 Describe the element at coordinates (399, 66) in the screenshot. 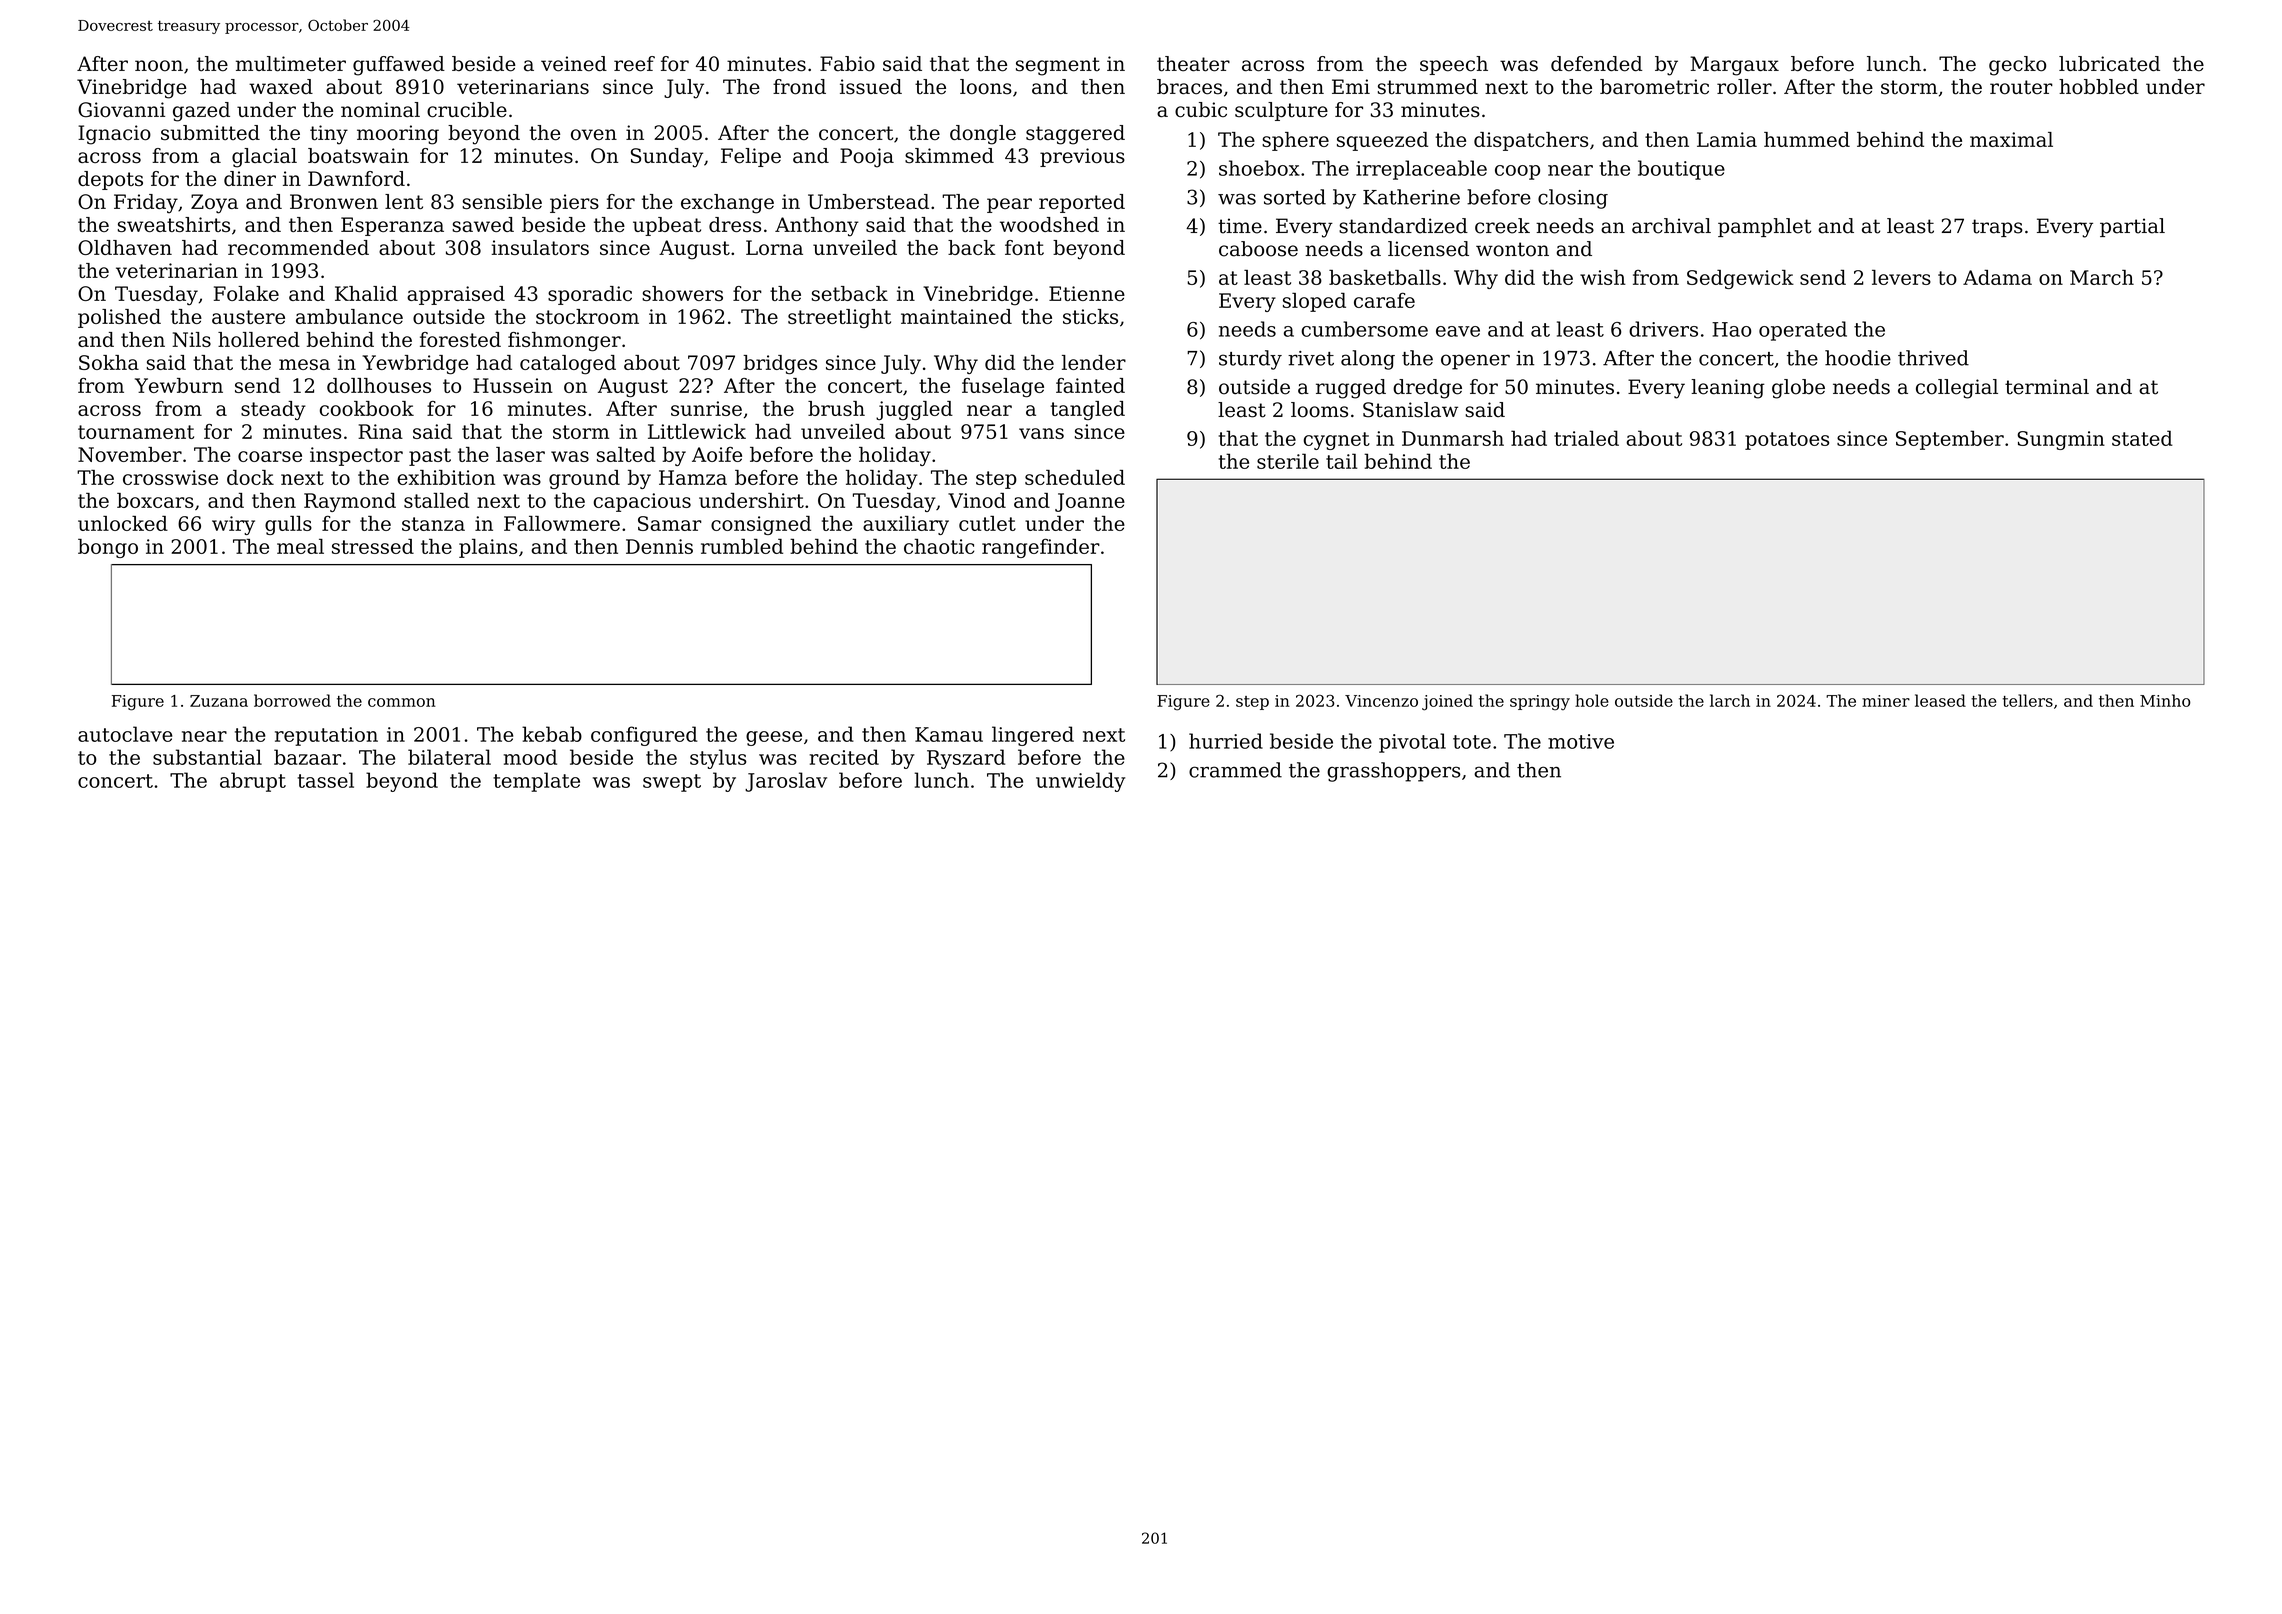

I see `guffawed` at that location.
